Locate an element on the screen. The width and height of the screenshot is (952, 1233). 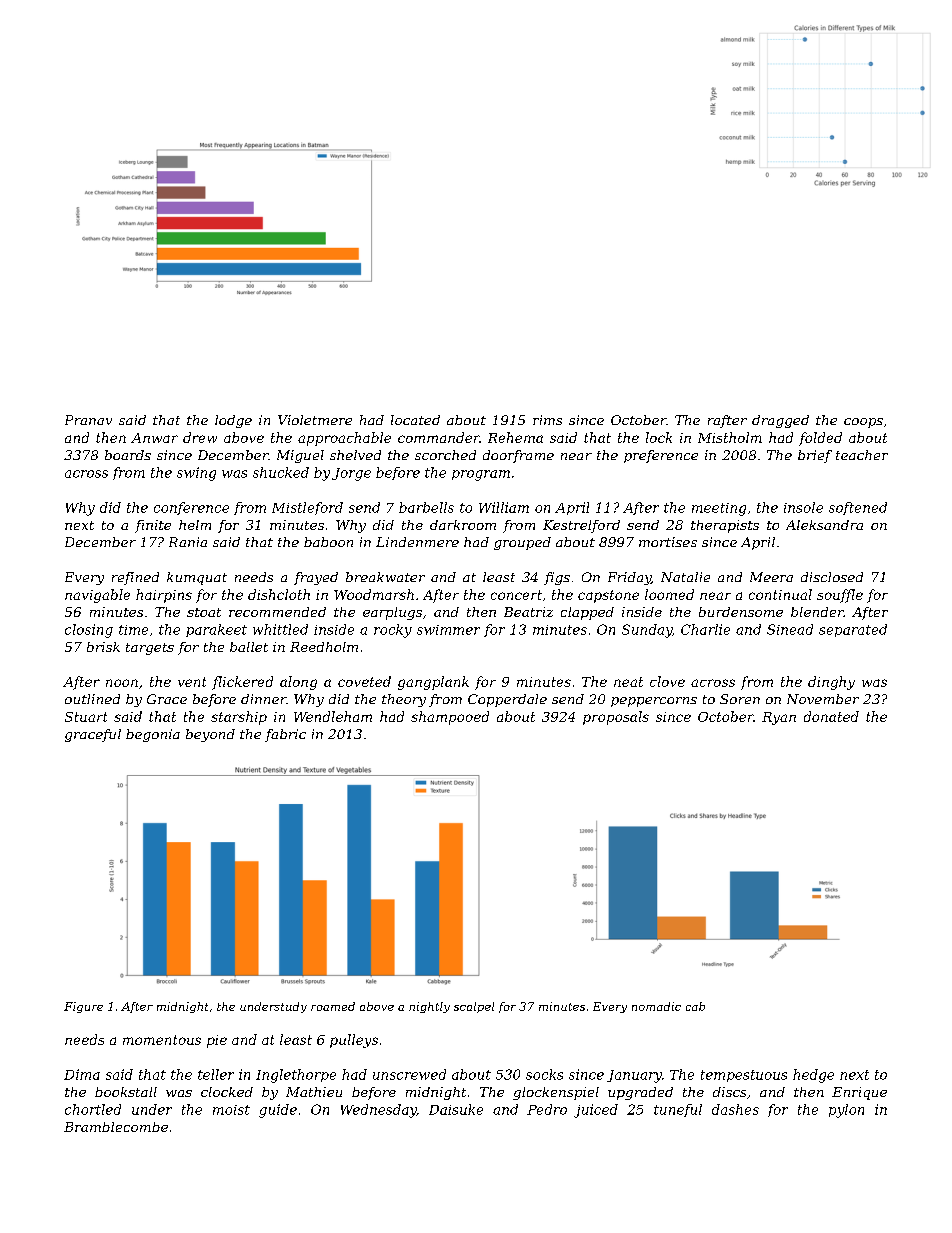
Woodmarsh is located at coordinates (374, 594).
